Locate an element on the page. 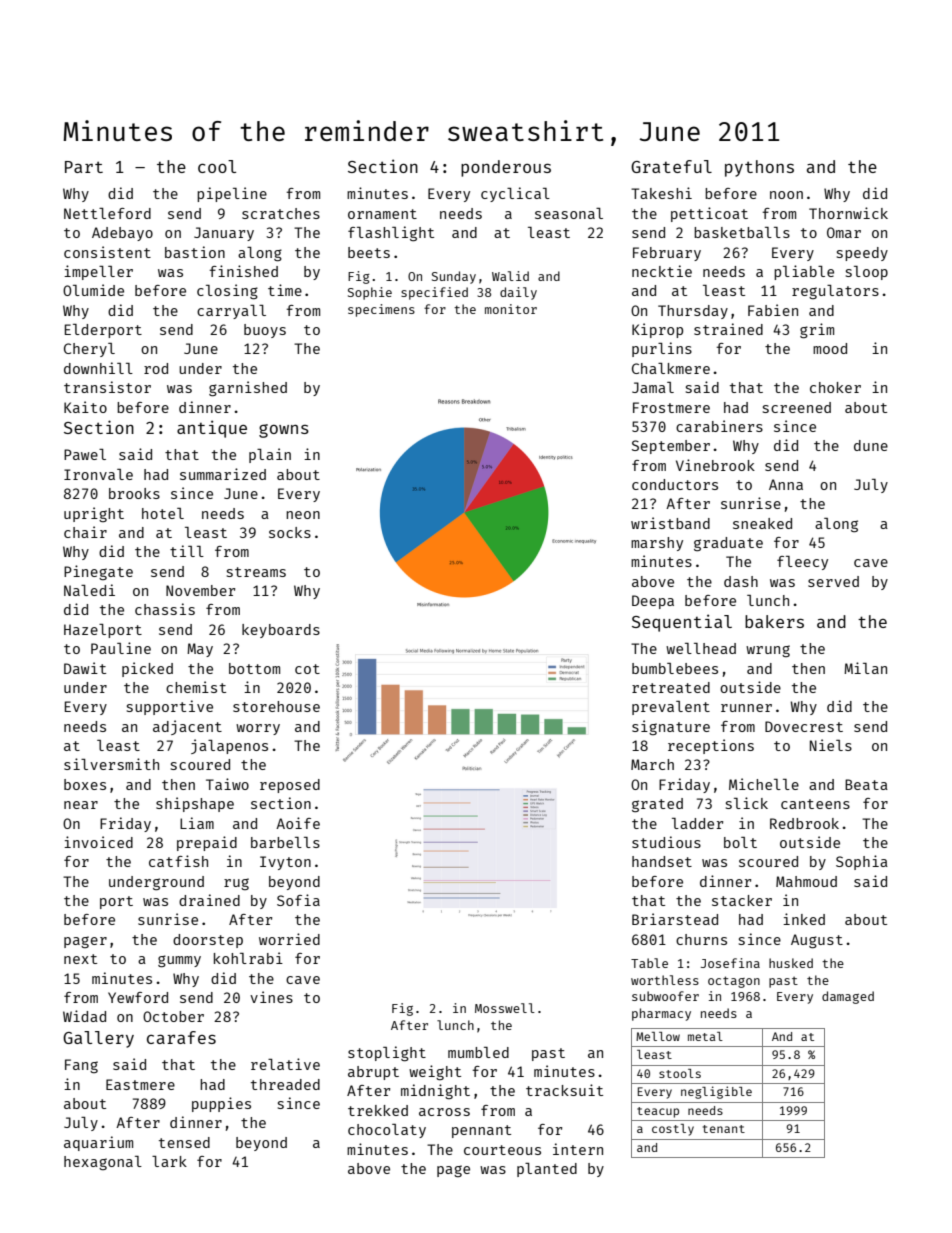 The height and width of the image is (1233, 952). beets is located at coordinates (369, 252).
